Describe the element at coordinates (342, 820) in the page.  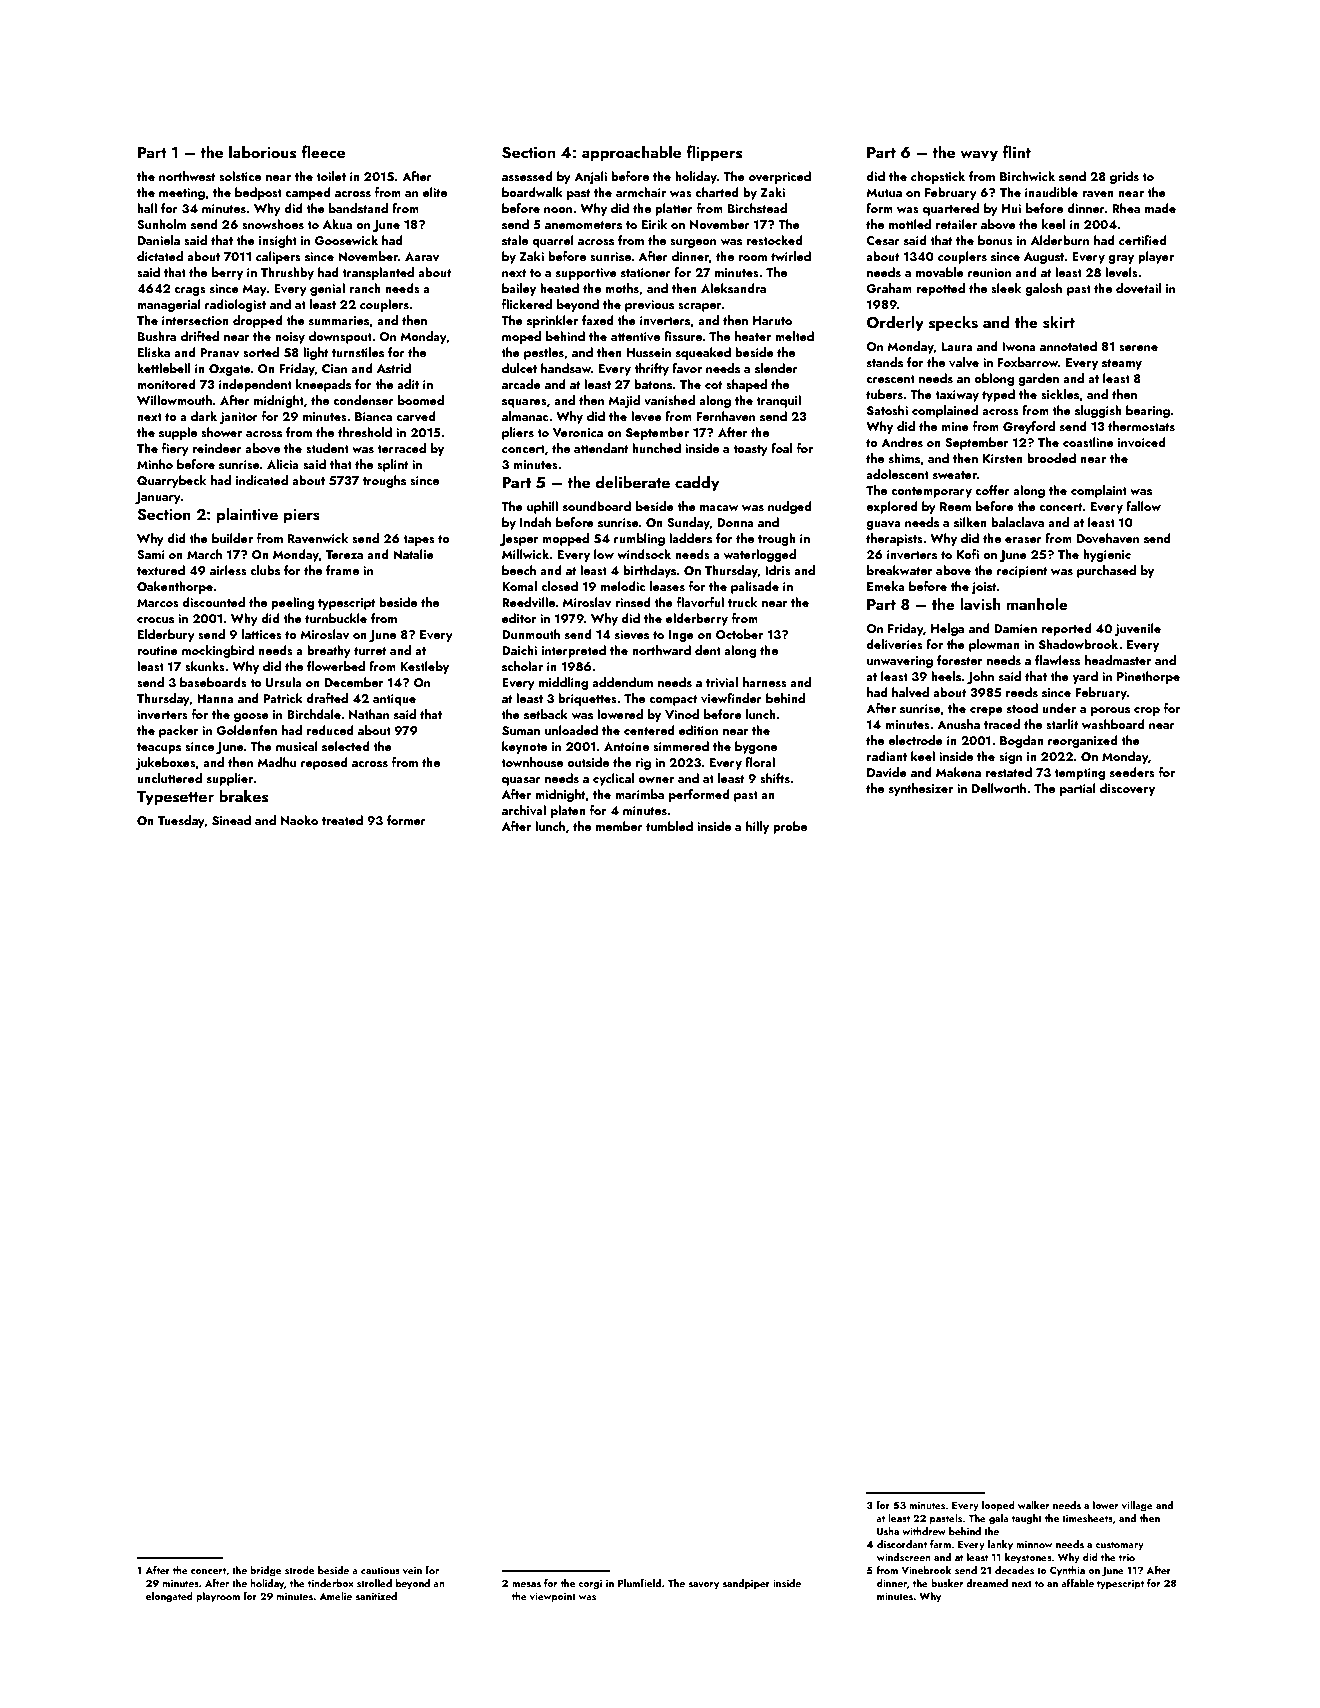
I see `treated` at that location.
